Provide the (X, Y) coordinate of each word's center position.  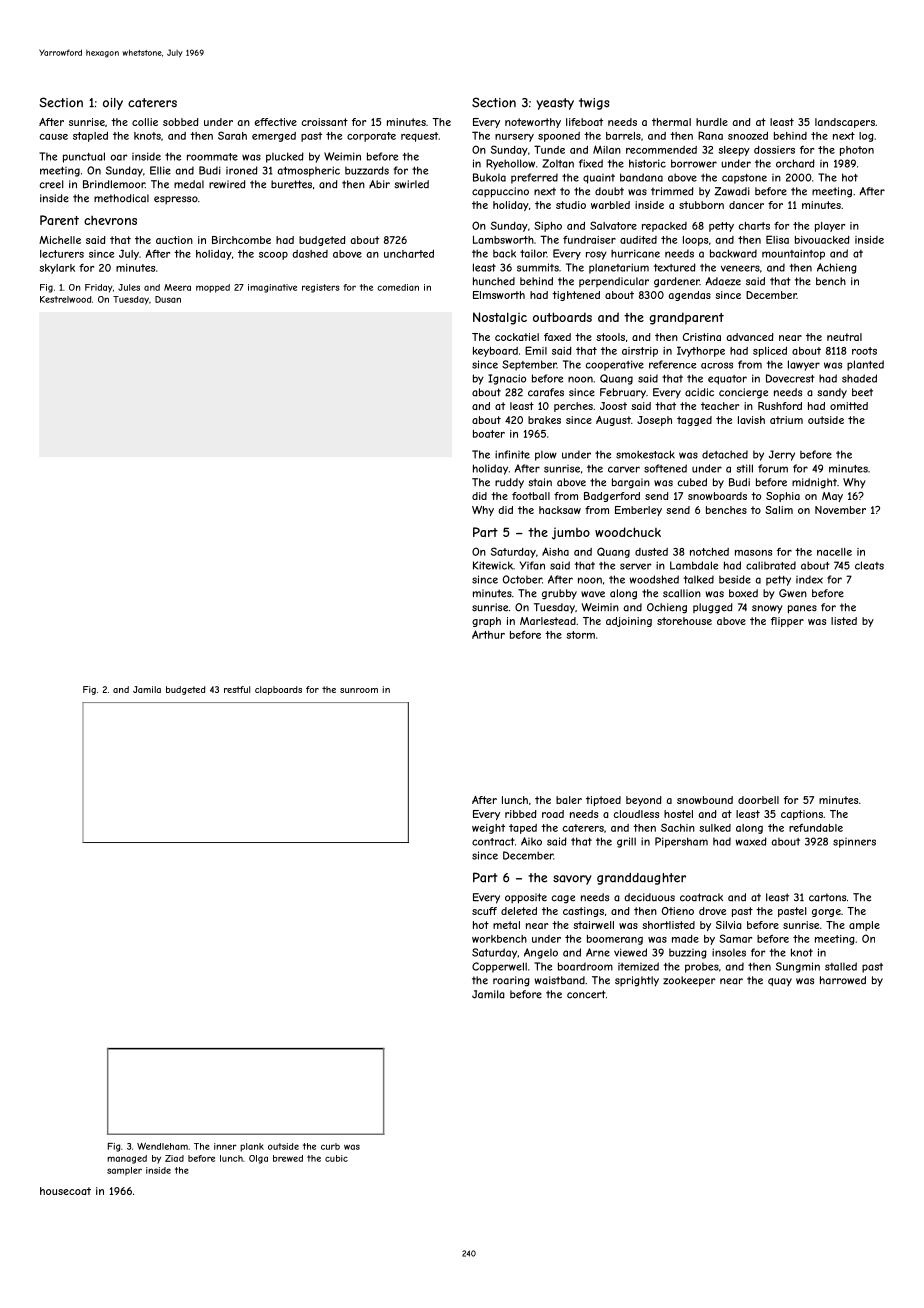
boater (489, 434)
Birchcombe (241, 240)
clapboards (278, 690)
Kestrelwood (65, 299)
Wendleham (162, 1146)
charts (754, 226)
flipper (787, 622)
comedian (398, 287)
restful (237, 689)
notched (709, 552)
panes (802, 609)
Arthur (488, 634)
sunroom (359, 690)
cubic (336, 1158)
